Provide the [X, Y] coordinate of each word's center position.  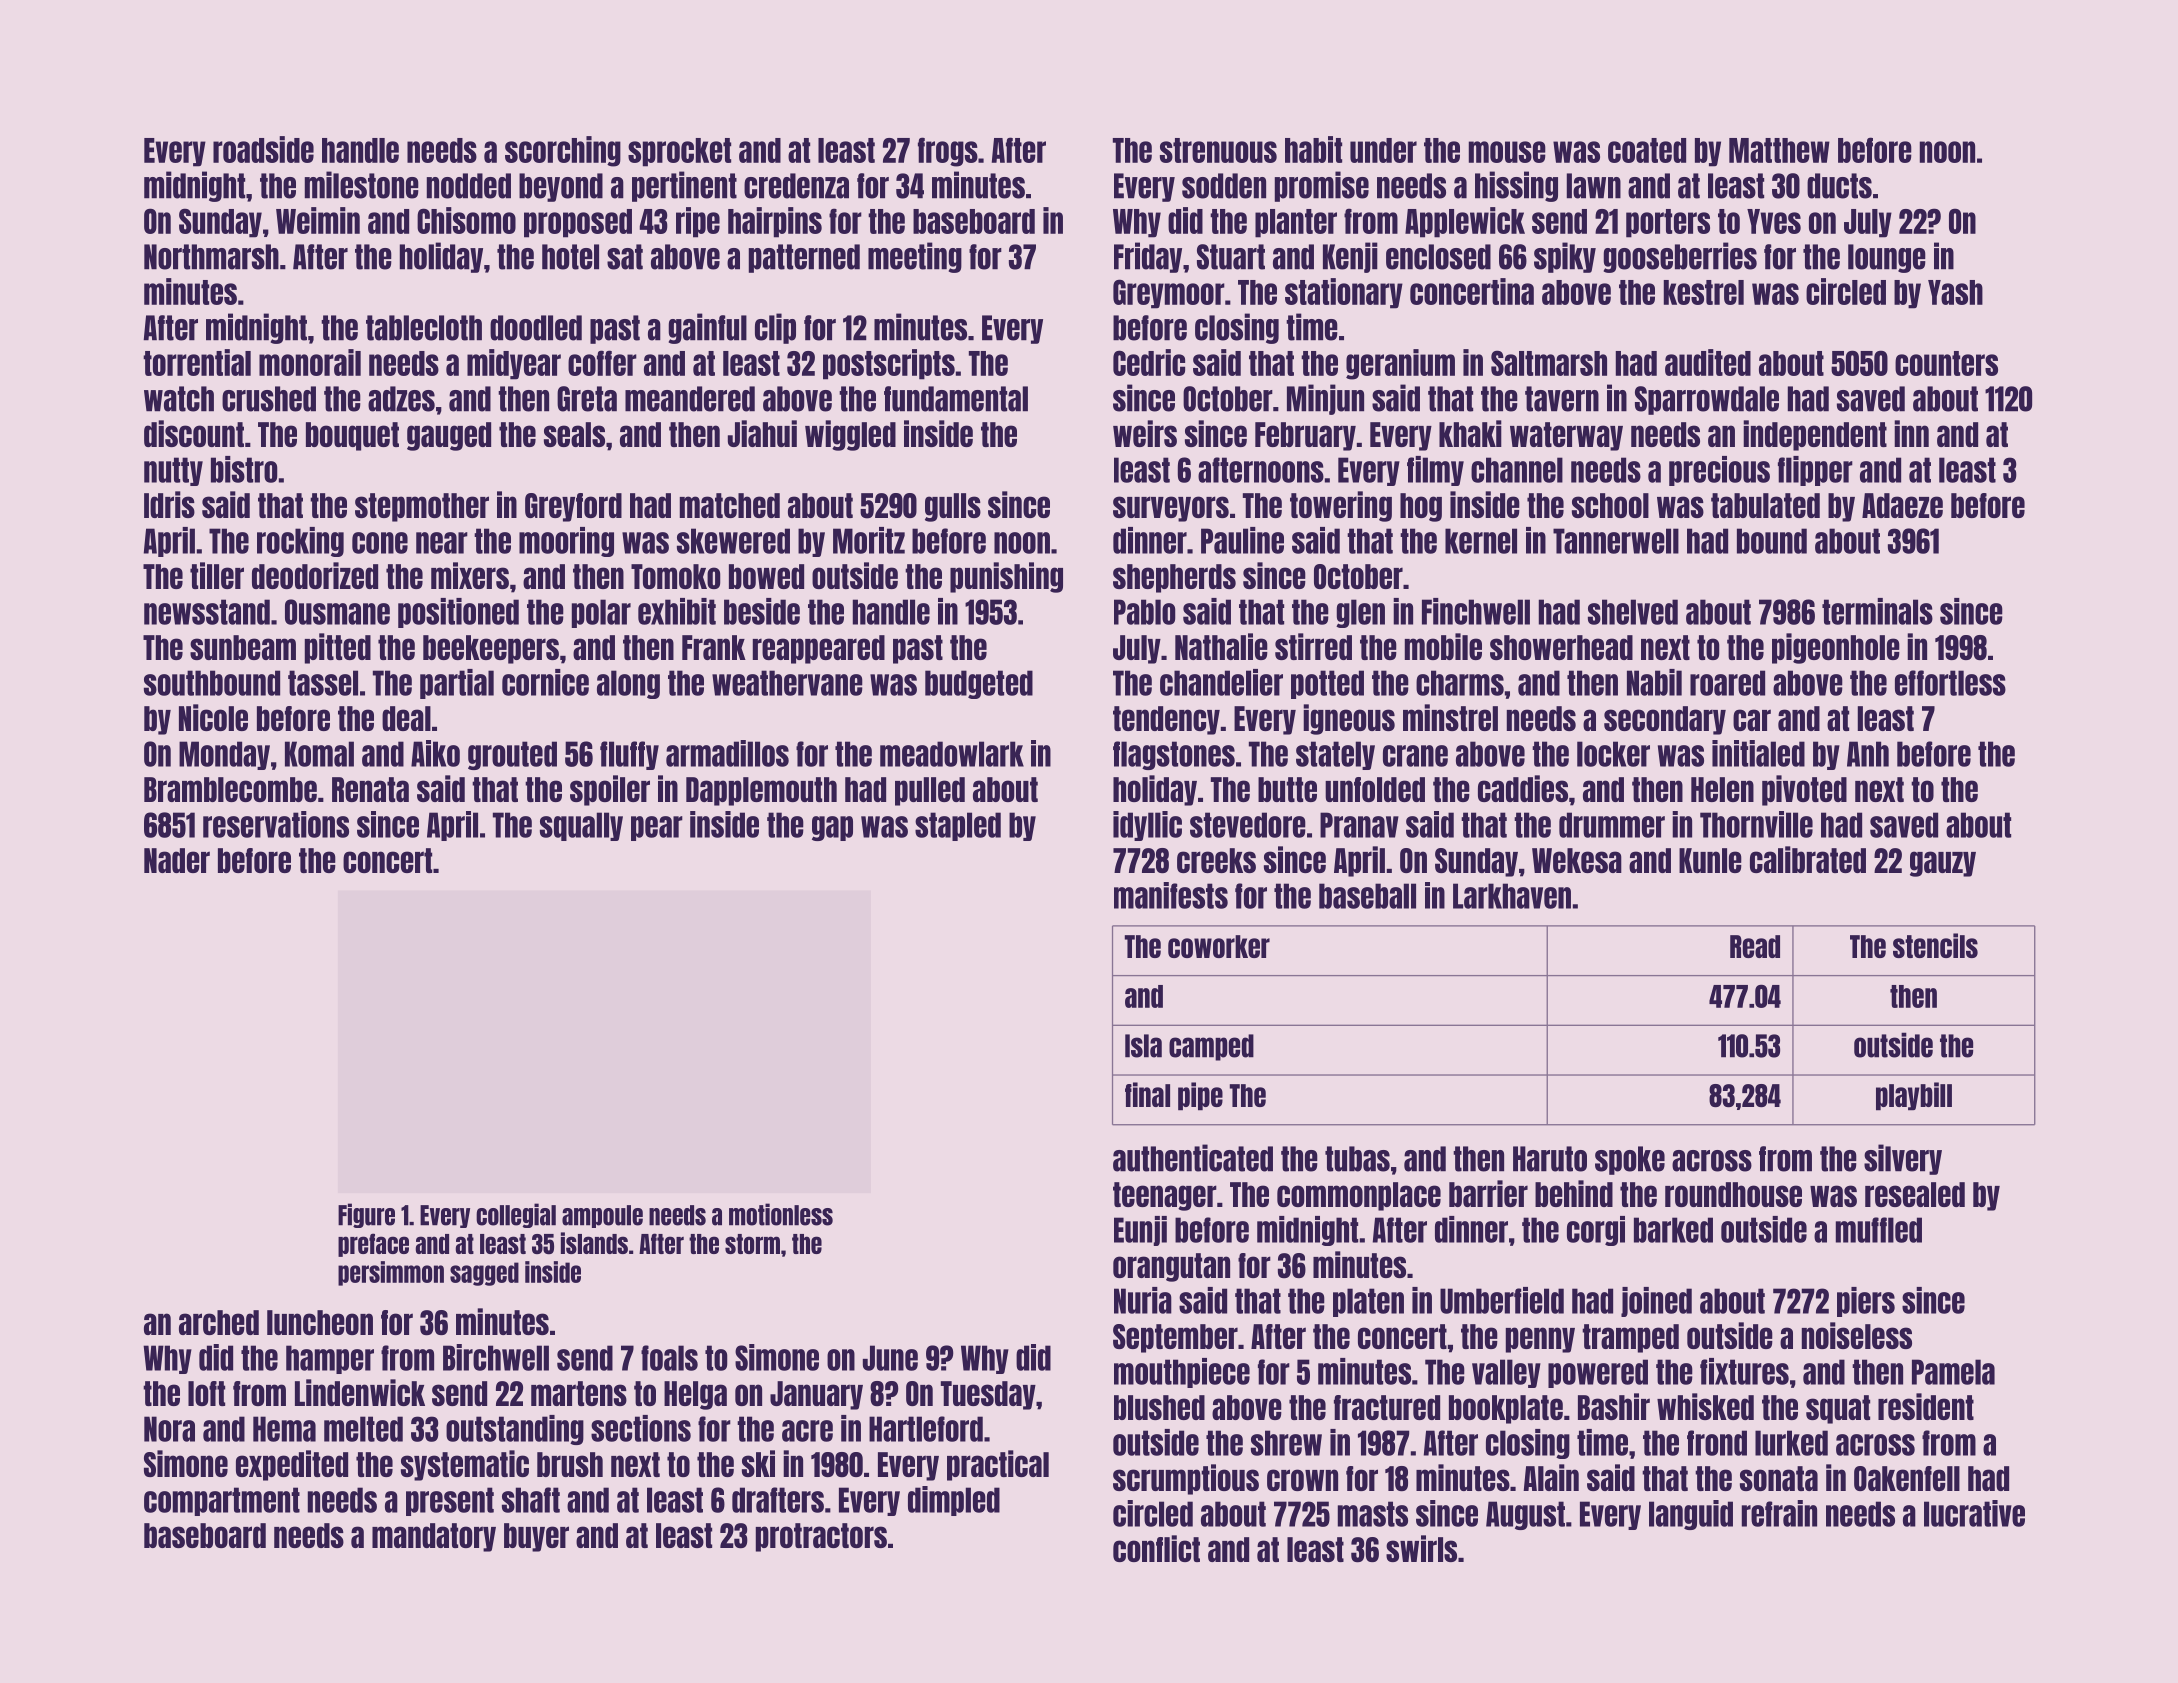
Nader [177, 860]
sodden [1224, 186]
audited [1708, 362]
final [1147, 1094]
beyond [561, 187]
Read [1755, 946]
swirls [1421, 1548]
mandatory [434, 1537]
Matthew [1779, 150]
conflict [1156, 1548]
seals [574, 434]
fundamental [956, 399]
